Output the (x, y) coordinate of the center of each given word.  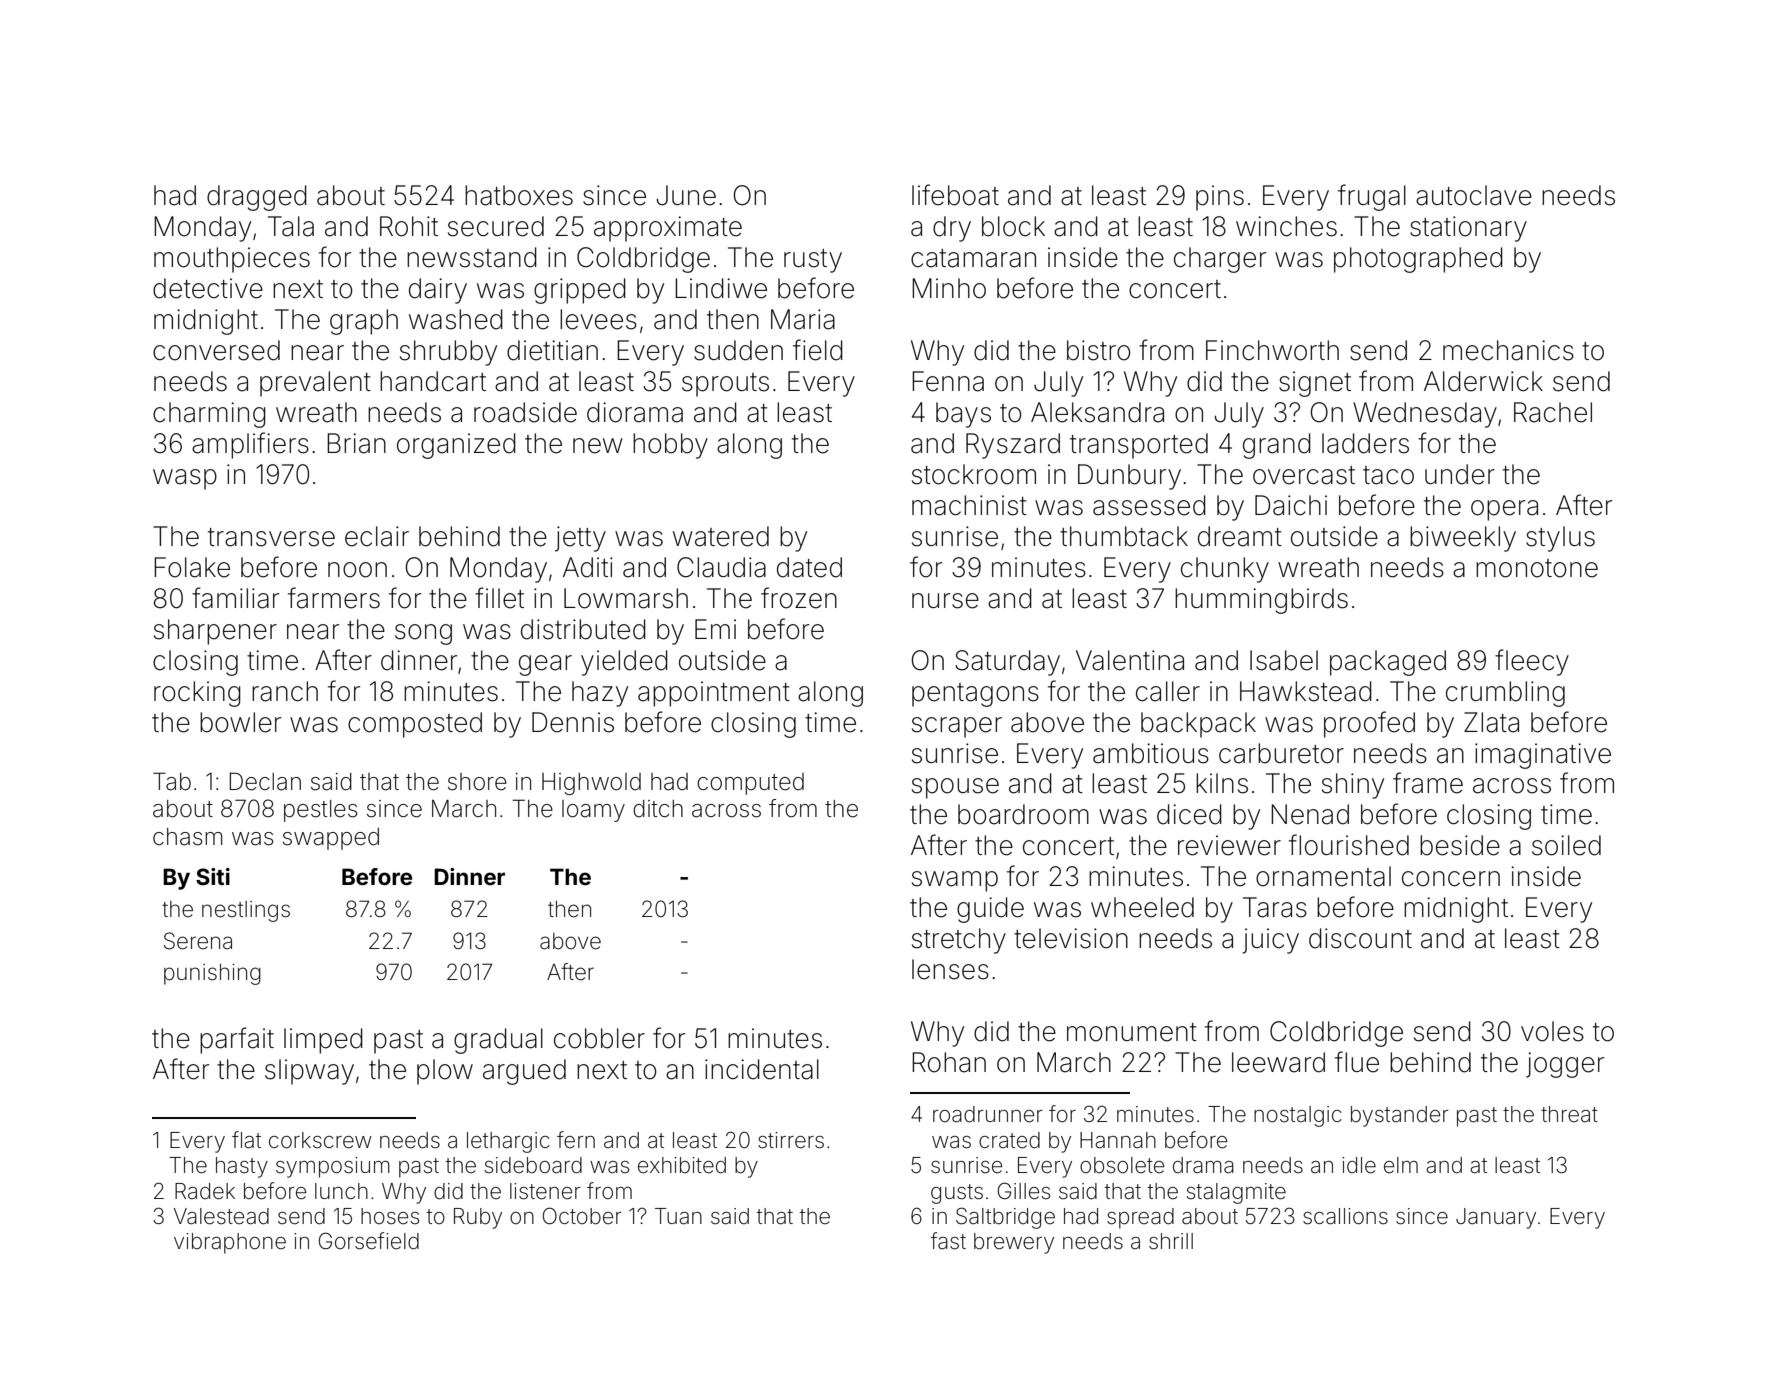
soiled (1566, 845)
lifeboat (955, 195)
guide (990, 910)
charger (1220, 260)
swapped (331, 839)
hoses (390, 1216)
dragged (257, 198)
